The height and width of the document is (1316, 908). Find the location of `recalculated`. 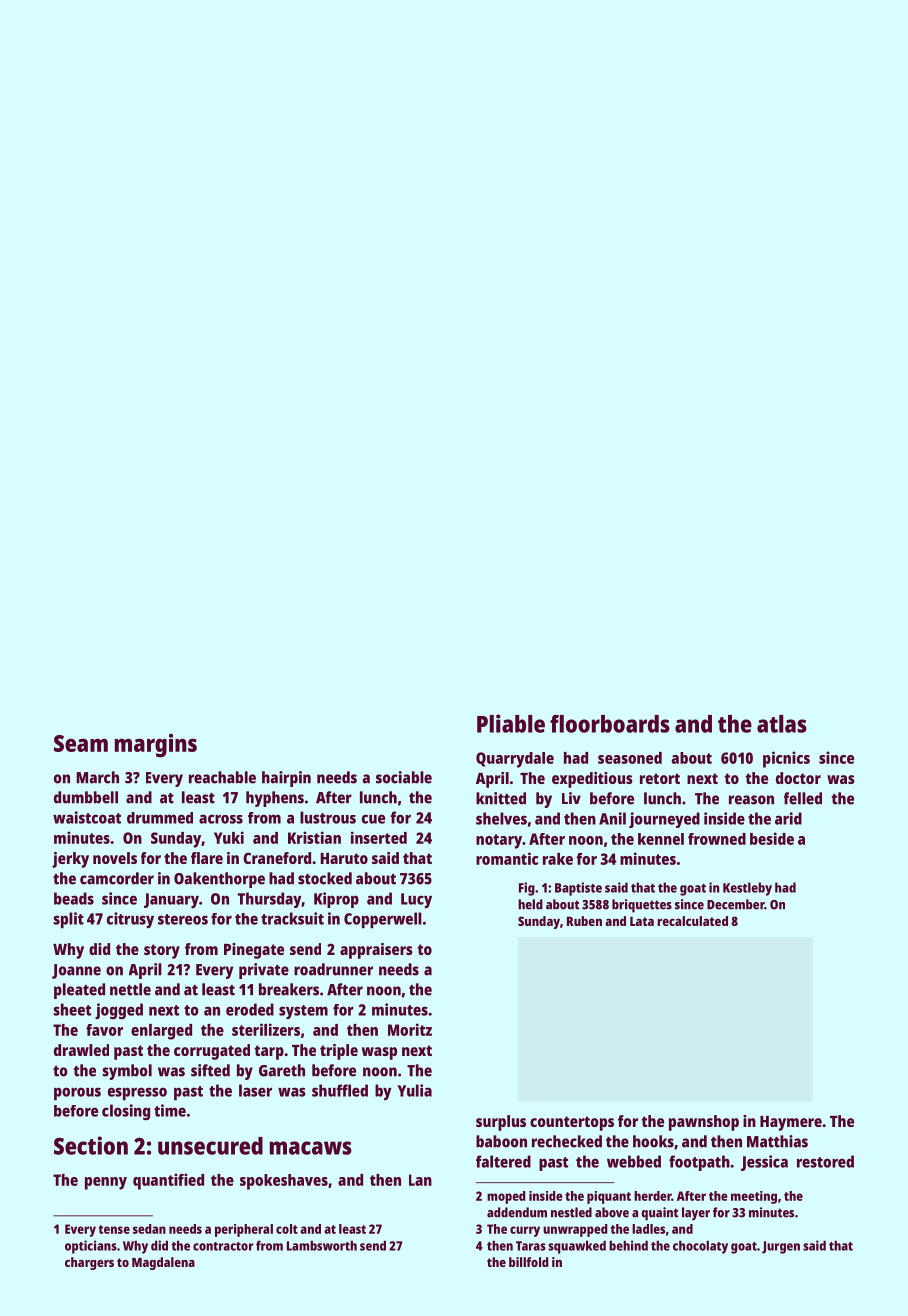

recalculated is located at coordinates (692, 921).
